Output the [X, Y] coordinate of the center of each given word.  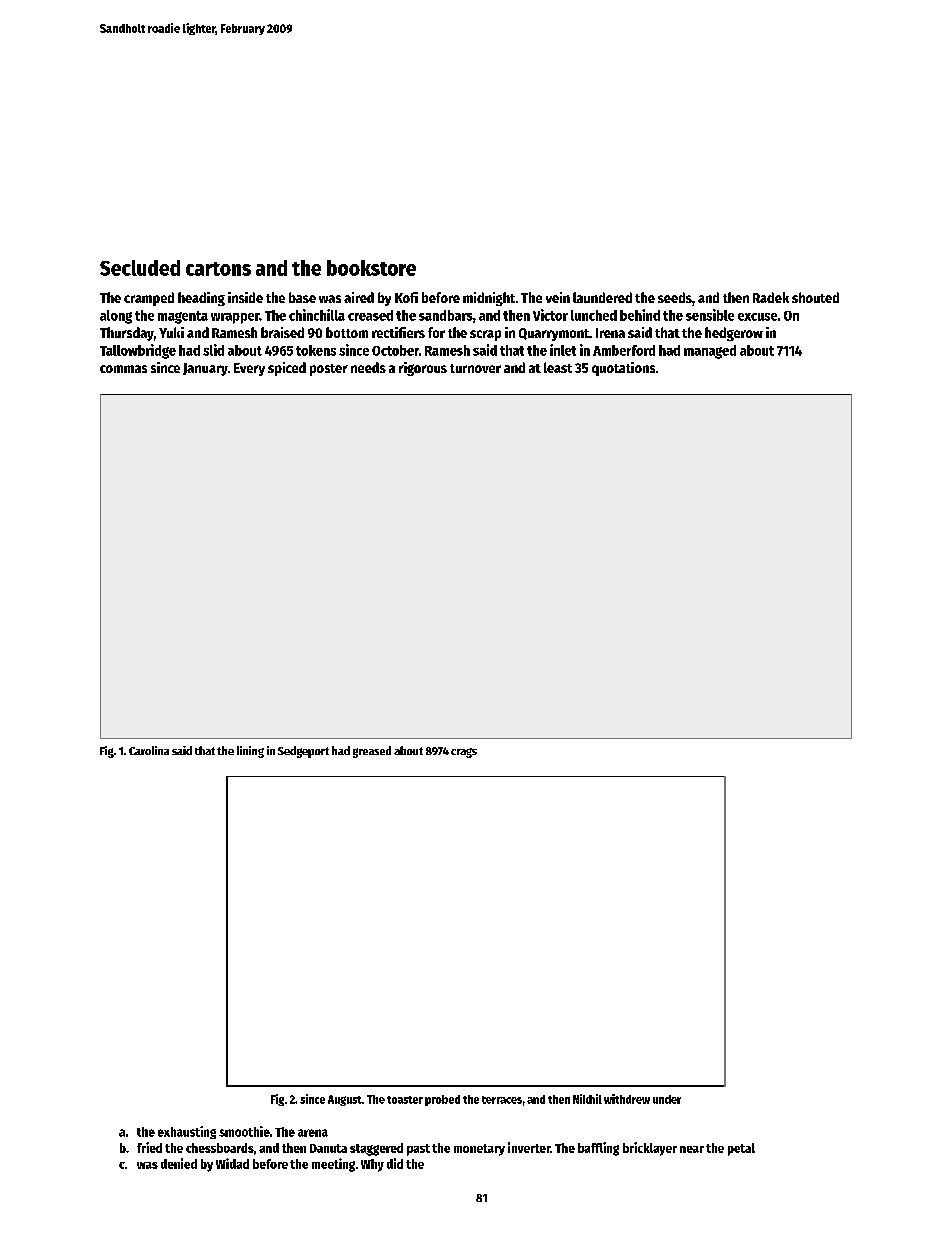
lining [250, 752]
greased [372, 752]
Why [372, 1165]
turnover [475, 368]
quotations [623, 369]
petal [741, 1149]
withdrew [627, 1099]
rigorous [423, 369]
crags [464, 753]
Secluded [140, 268]
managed [710, 352]
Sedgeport [303, 752]
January [205, 369]
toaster [405, 1100]
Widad [232, 1163]
